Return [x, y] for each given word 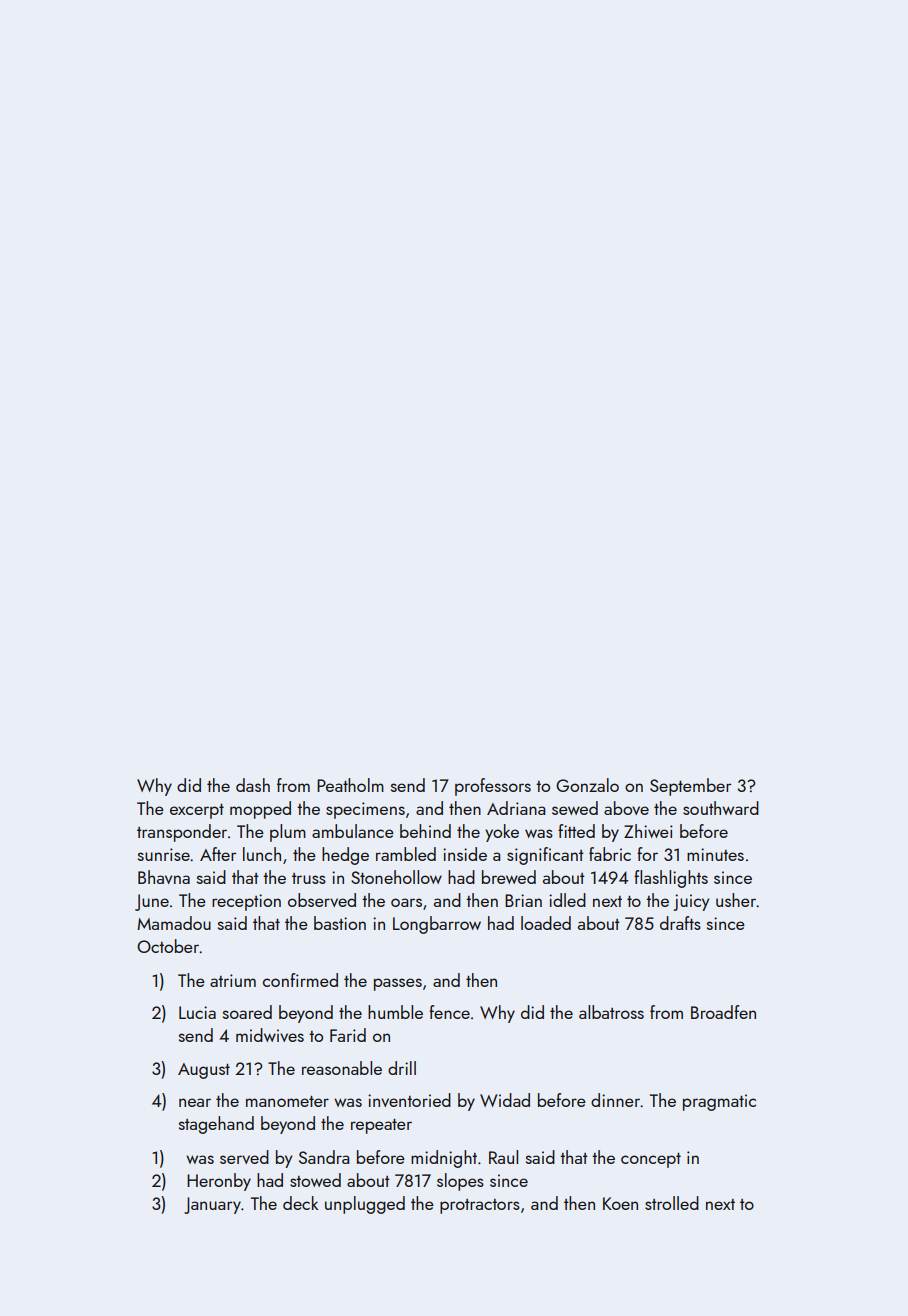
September [690, 787]
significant [545, 856]
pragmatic [719, 1102]
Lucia [197, 1012]
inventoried [409, 1100]
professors [493, 787]
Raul [503, 1157]
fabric [610, 854]
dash [253, 785]
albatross [611, 1012]
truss [309, 878]
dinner [615, 1100]
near [195, 1102]
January [212, 1205]
